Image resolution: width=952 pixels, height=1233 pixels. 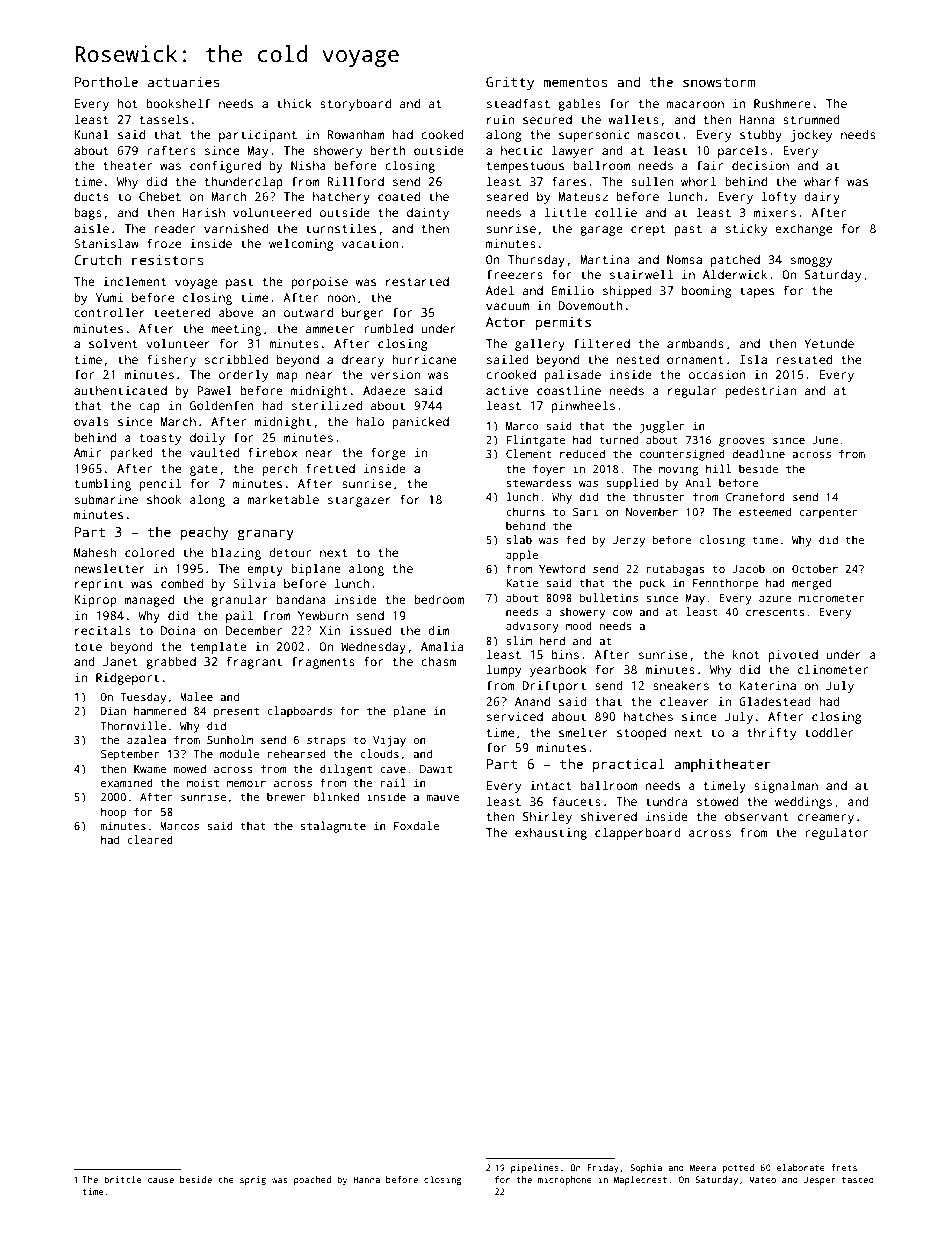 I want to click on examined, so click(x=127, y=782).
